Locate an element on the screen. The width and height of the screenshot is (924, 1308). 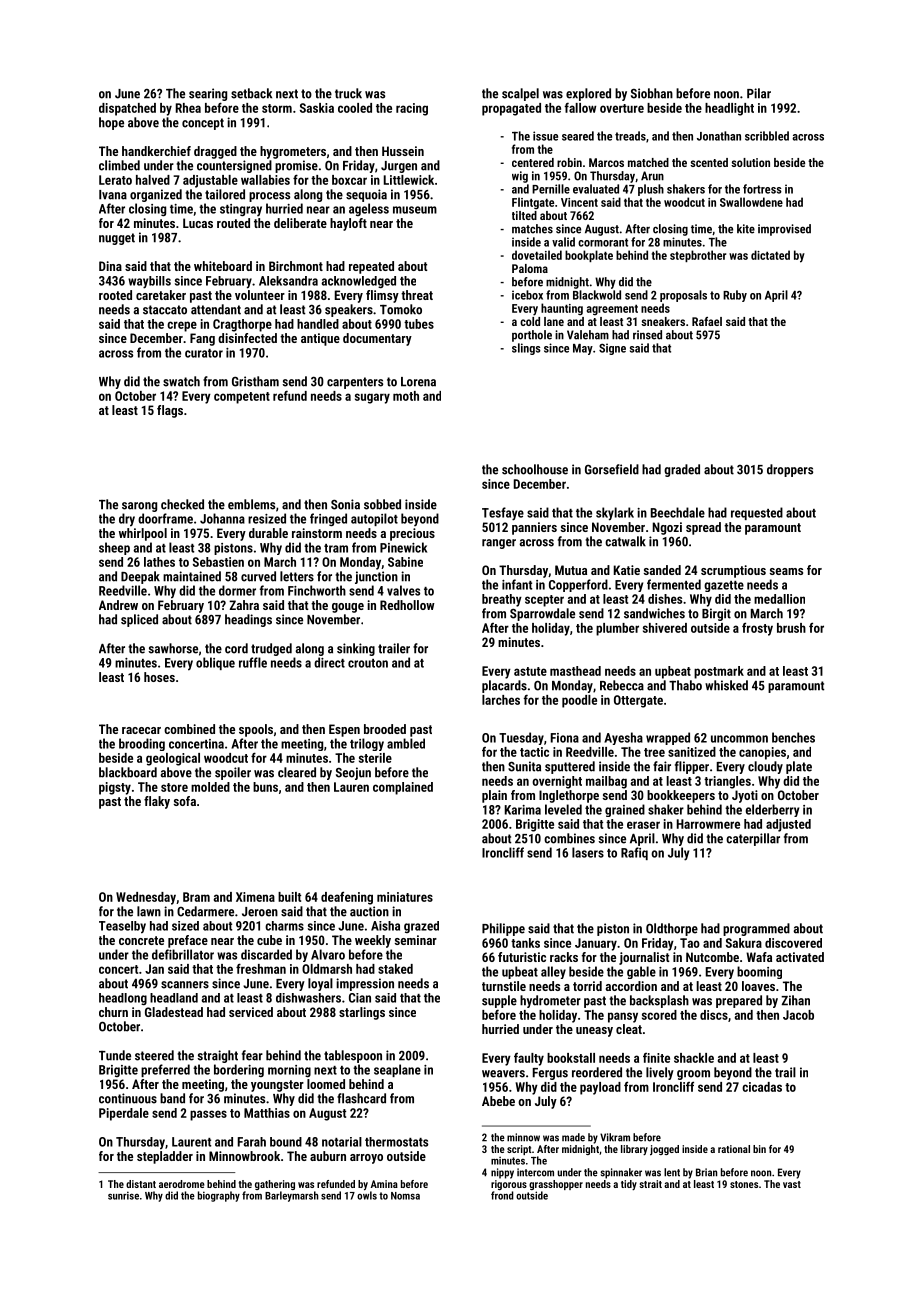
biography is located at coordinates (219, 1196).
